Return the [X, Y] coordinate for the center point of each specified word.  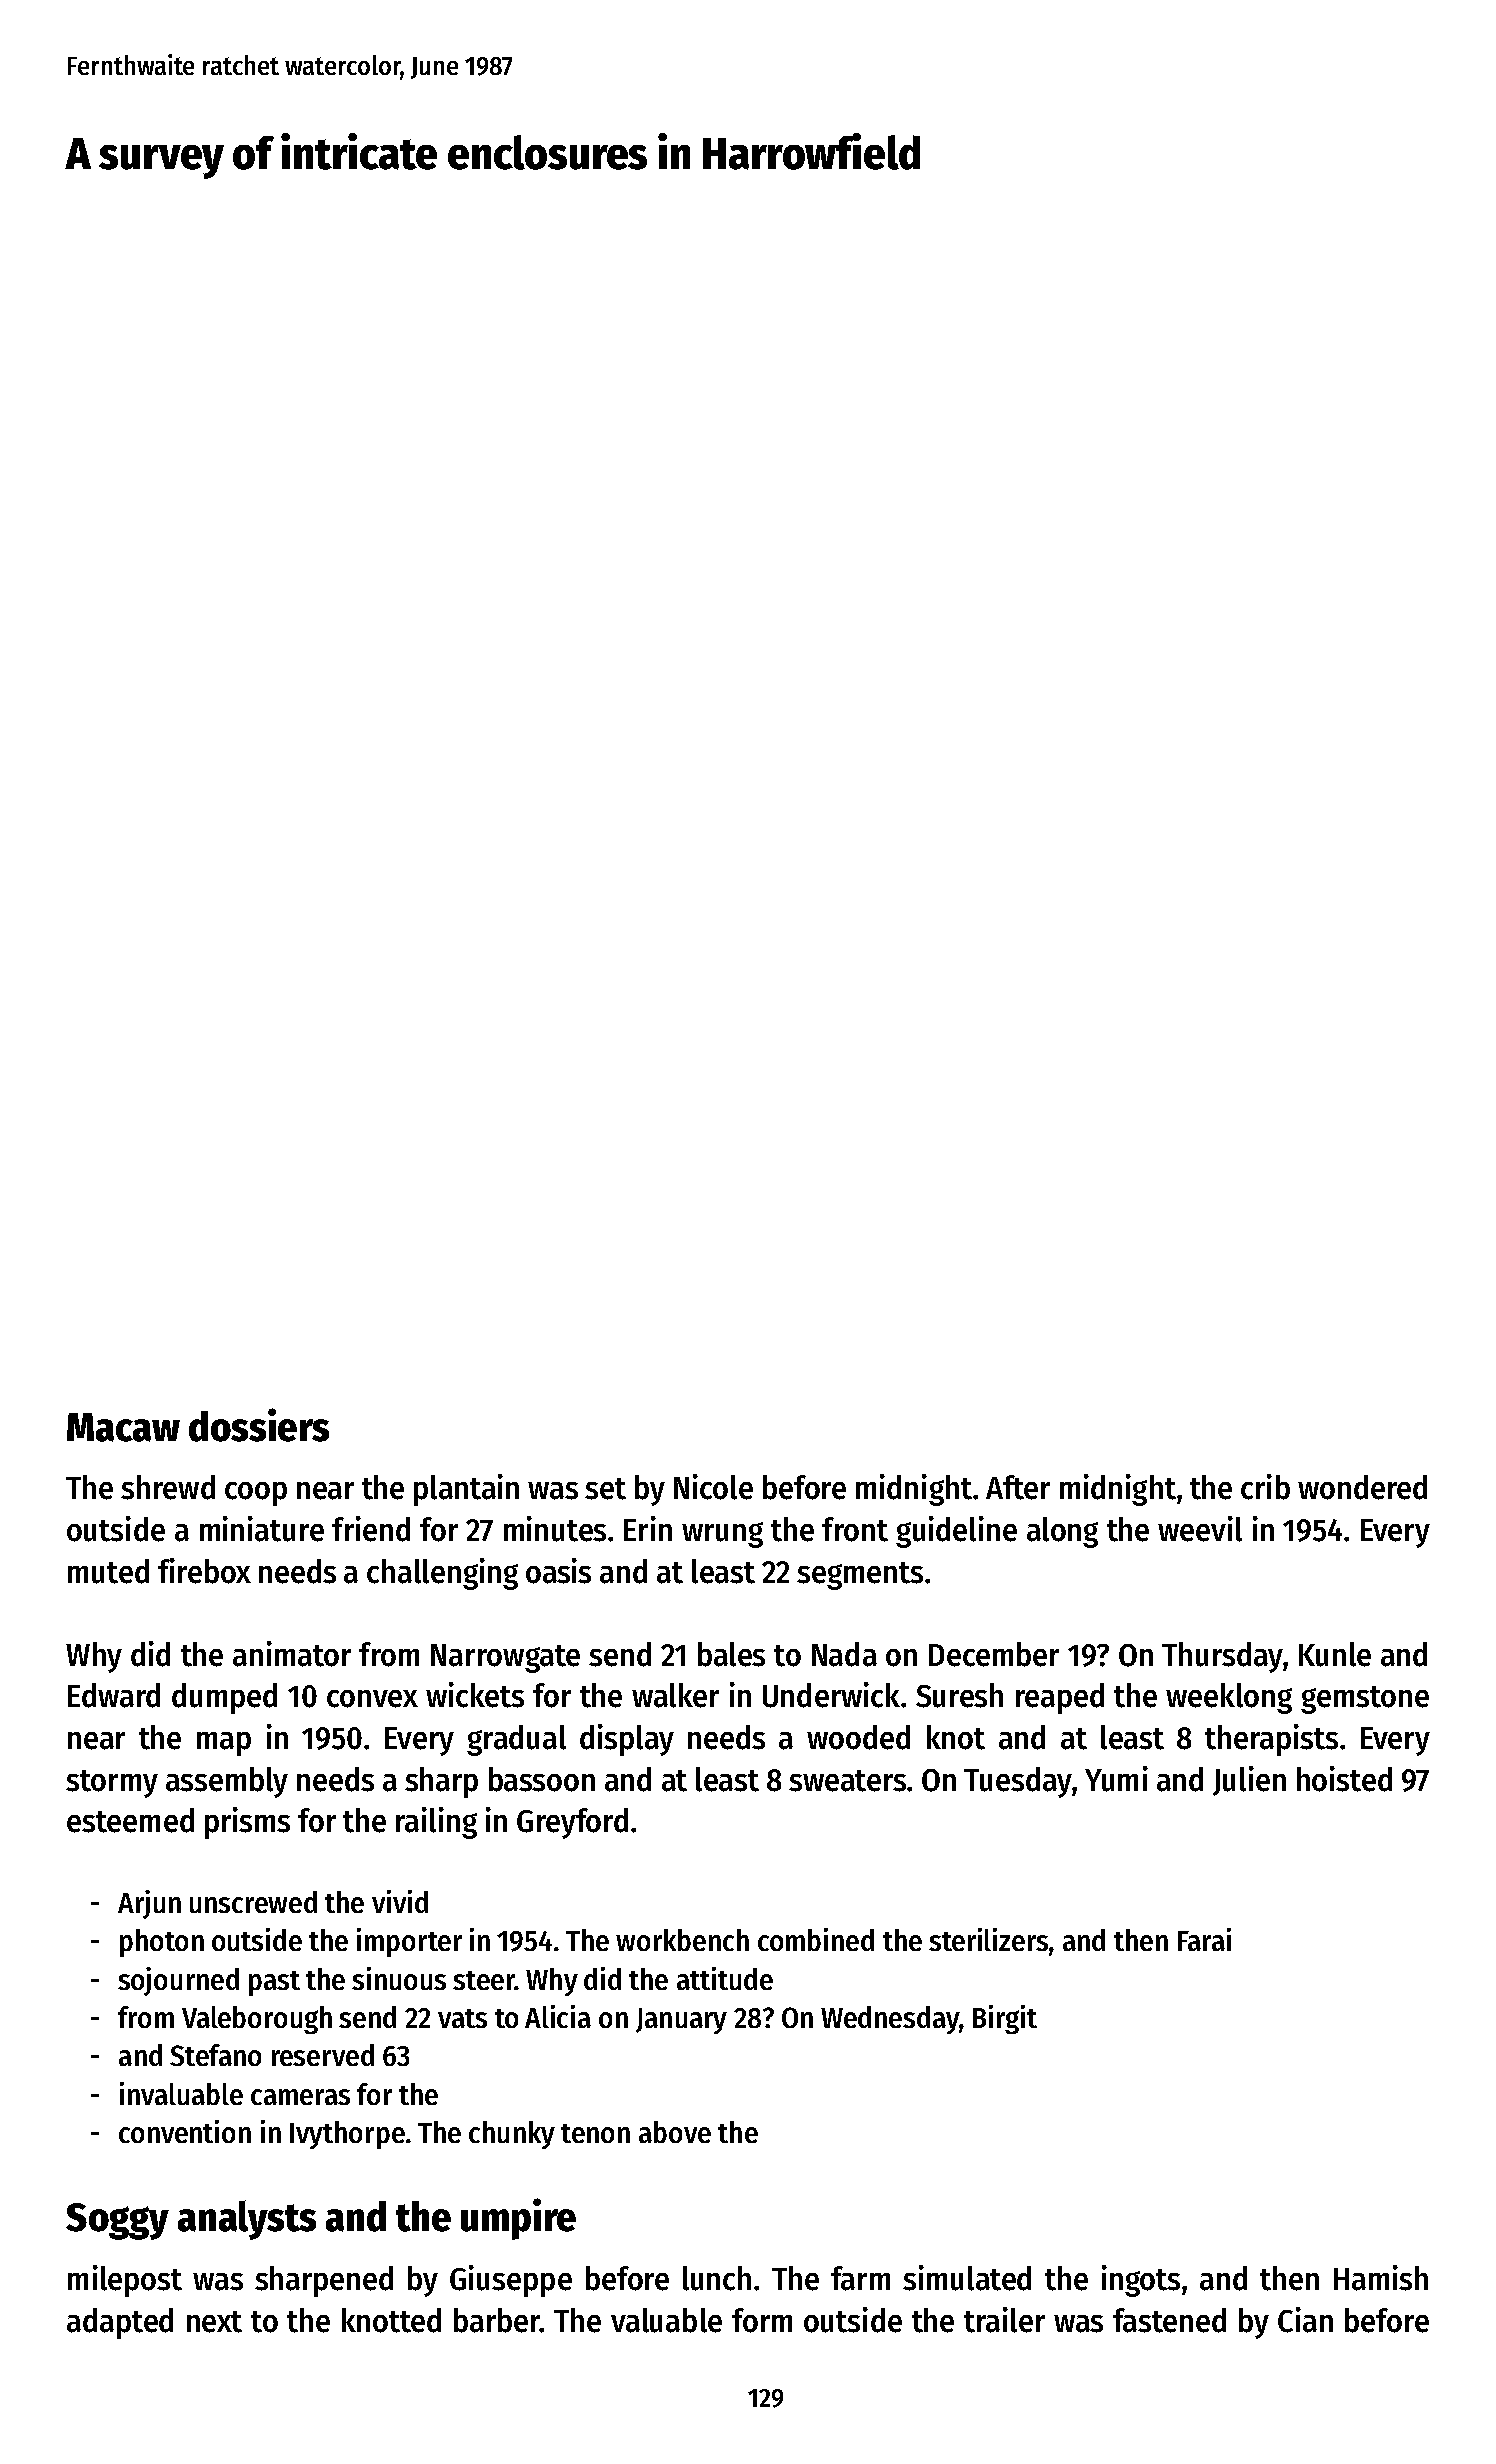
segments [860, 1576]
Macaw [123, 1427]
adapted [120, 2323]
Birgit [1005, 2019]
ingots [1141, 2281]
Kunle [1335, 1654]
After [1018, 1487]
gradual [516, 1740]
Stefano [215, 2055]
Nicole [713, 1487]
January [681, 2021]
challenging [442, 1574]
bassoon [542, 1779]
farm [860, 2278]
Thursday [1222, 1657]
